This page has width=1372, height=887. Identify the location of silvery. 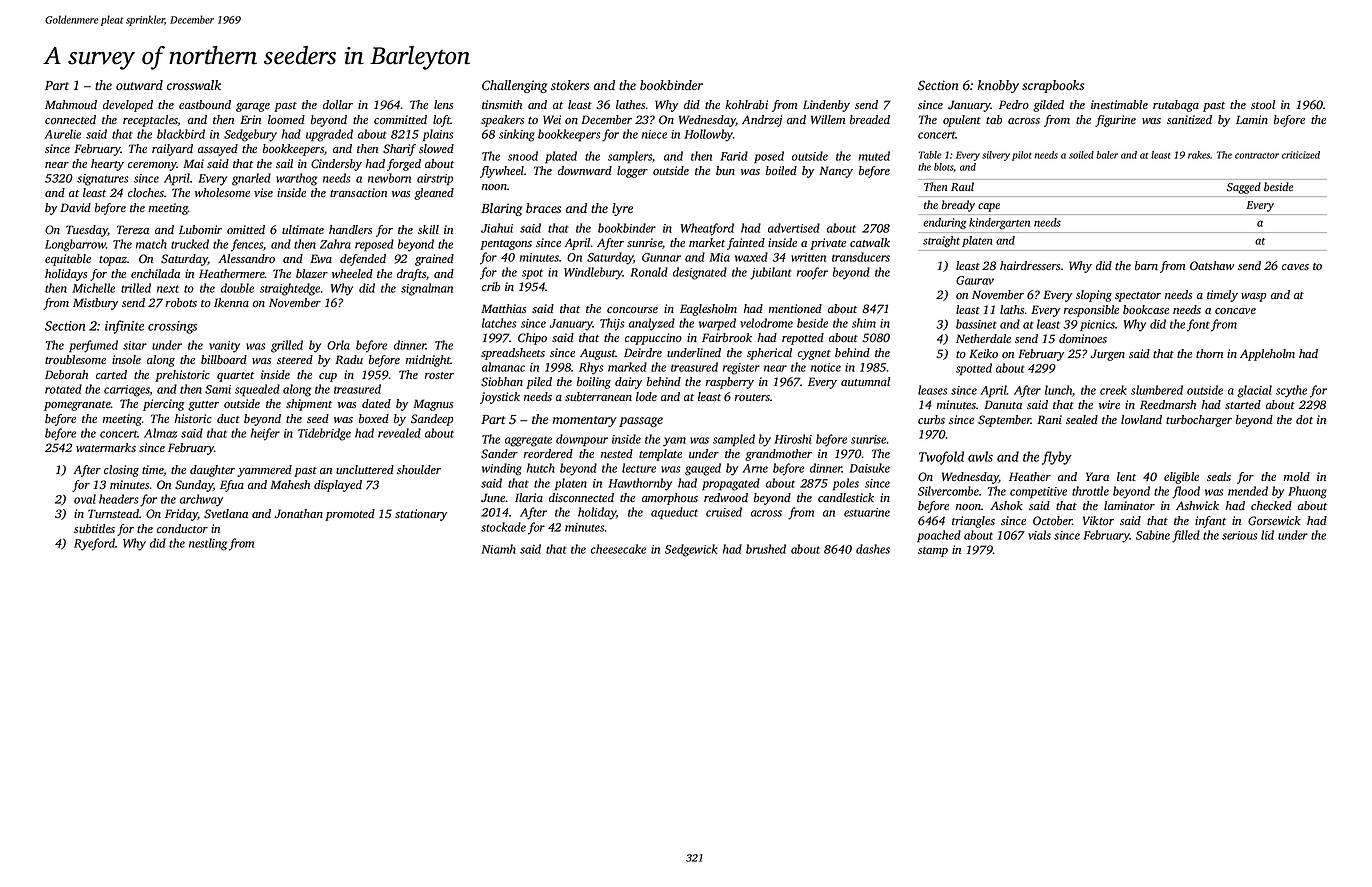
(996, 156).
